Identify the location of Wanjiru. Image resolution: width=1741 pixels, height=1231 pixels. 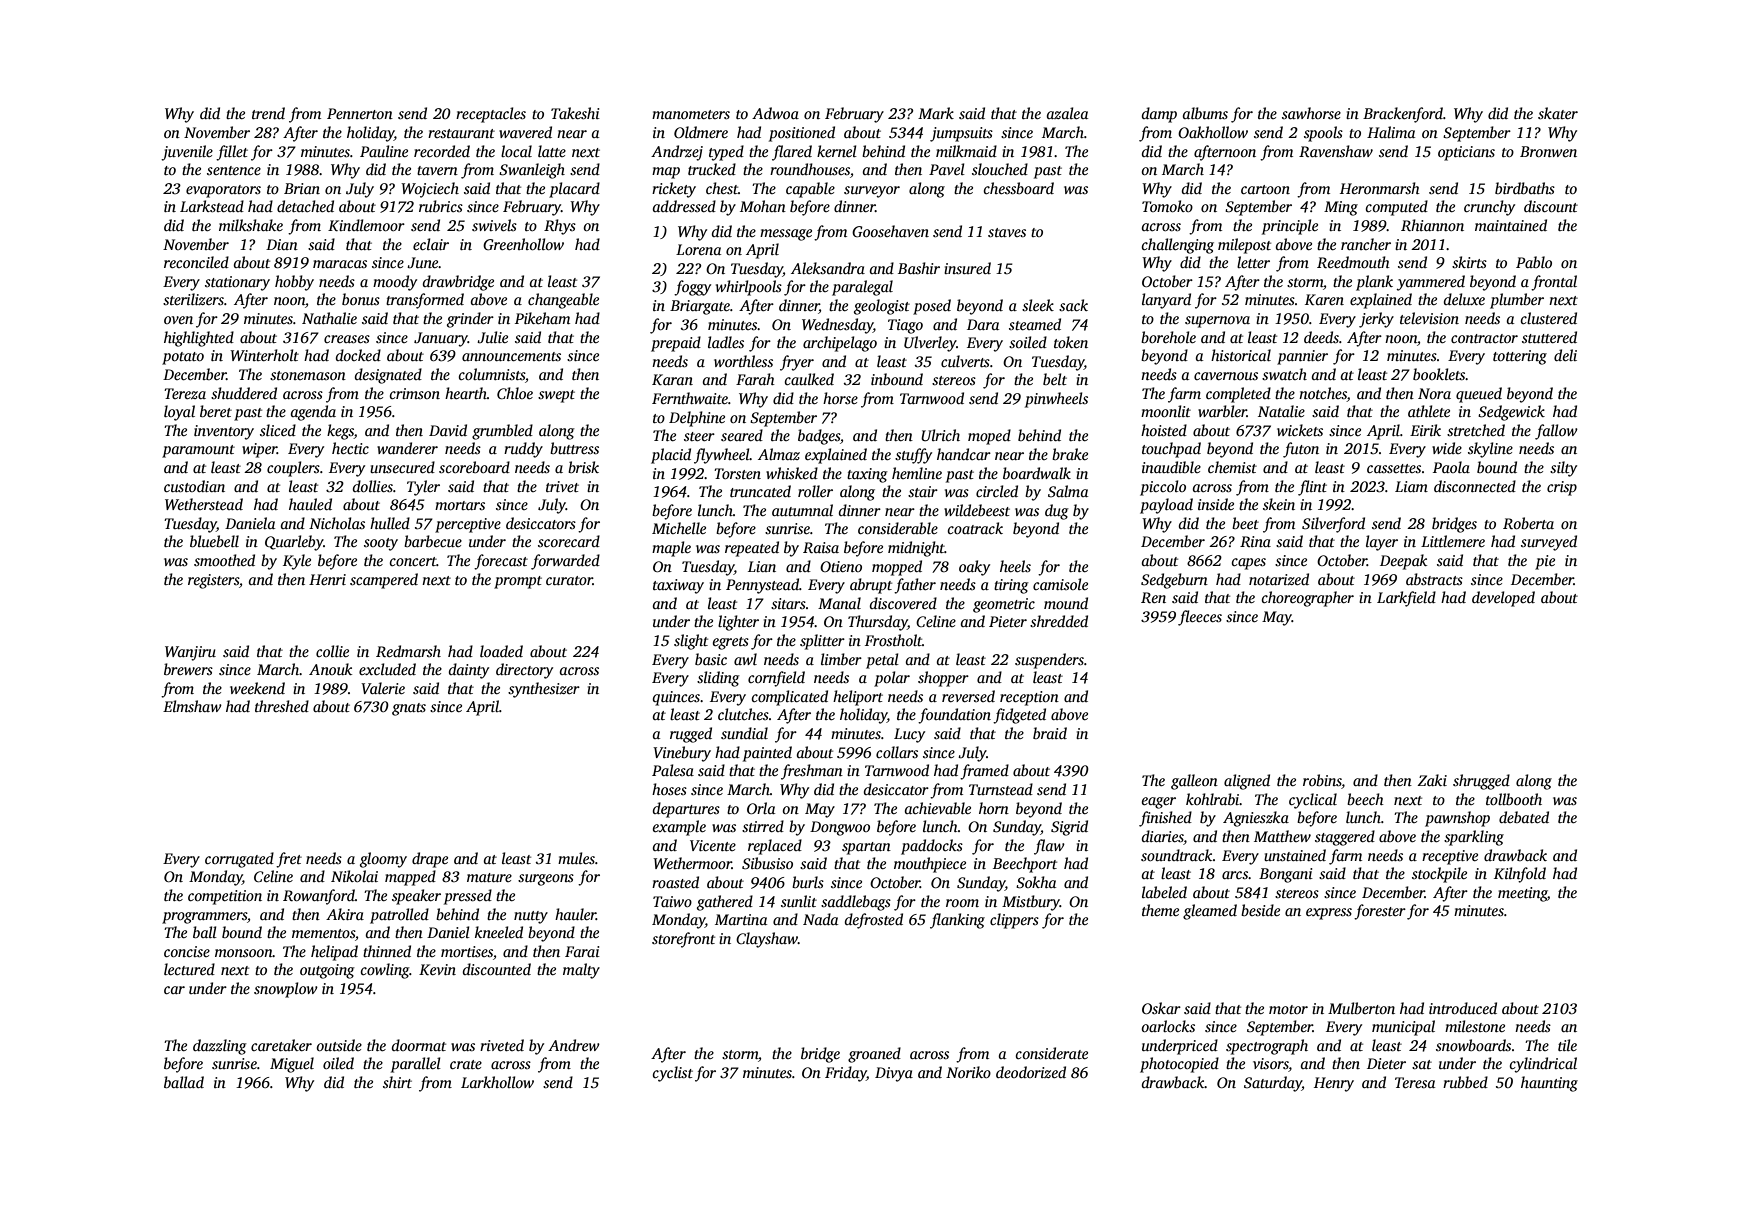
(190, 653).
